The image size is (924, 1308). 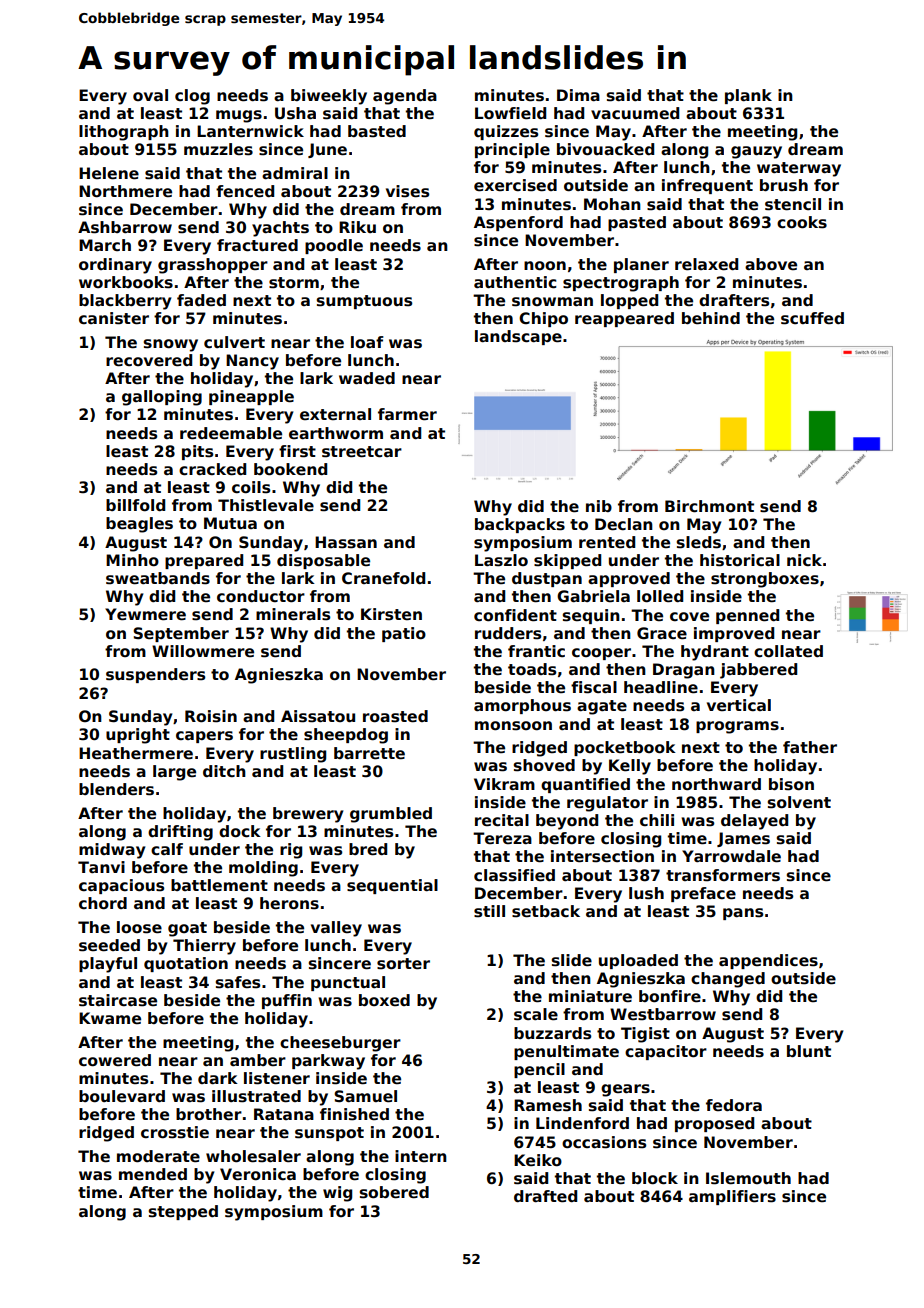 I want to click on billfold, so click(x=135, y=505).
